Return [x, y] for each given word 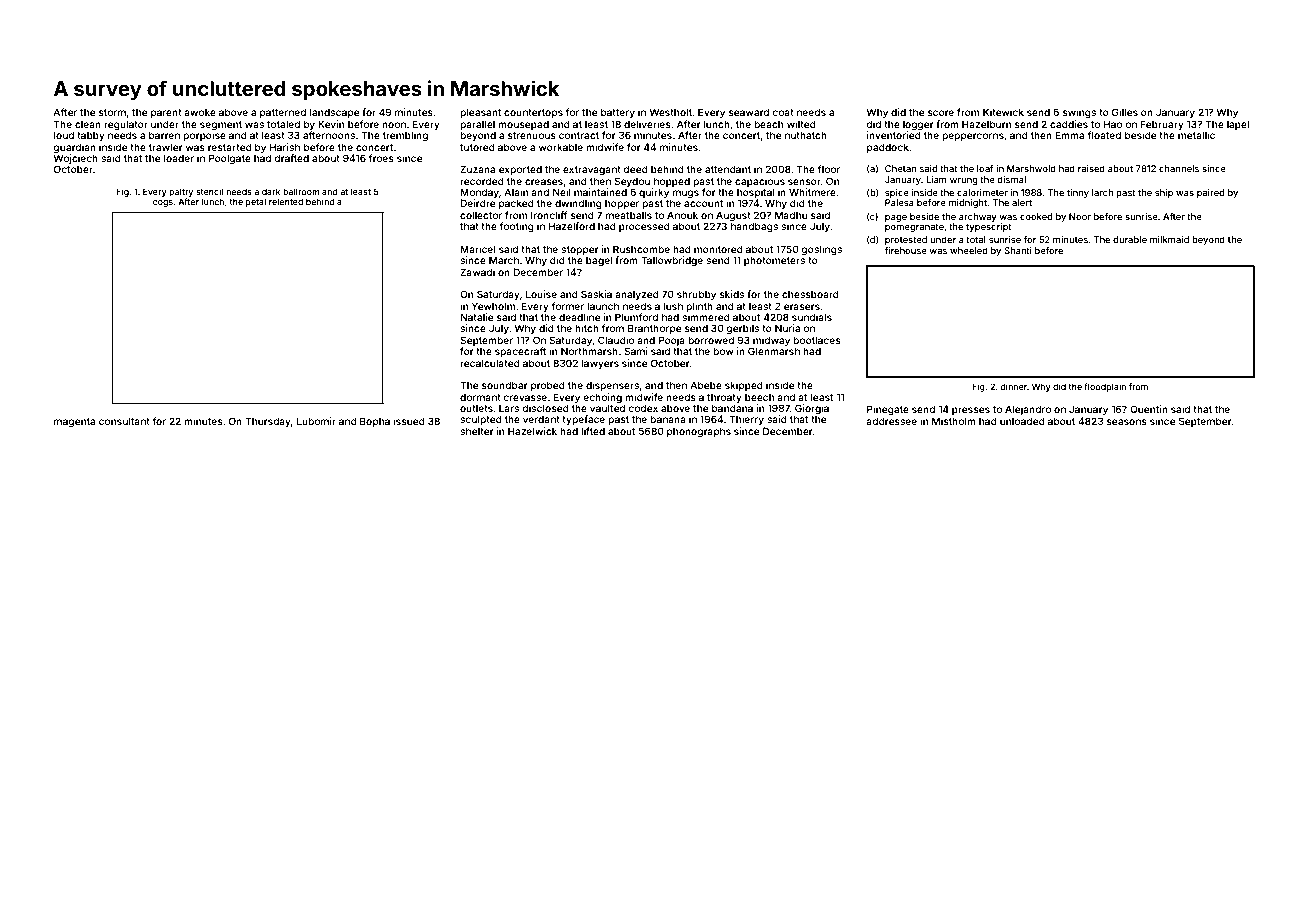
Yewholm [493, 306]
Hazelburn [986, 124]
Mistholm [954, 421]
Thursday [268, 422]
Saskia [596, 294]
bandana [732, 408]
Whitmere [812, 192]
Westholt [670, 112]
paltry [181, 192]
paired [1210, 193]
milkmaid [1169, 239]
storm [112, 112]
